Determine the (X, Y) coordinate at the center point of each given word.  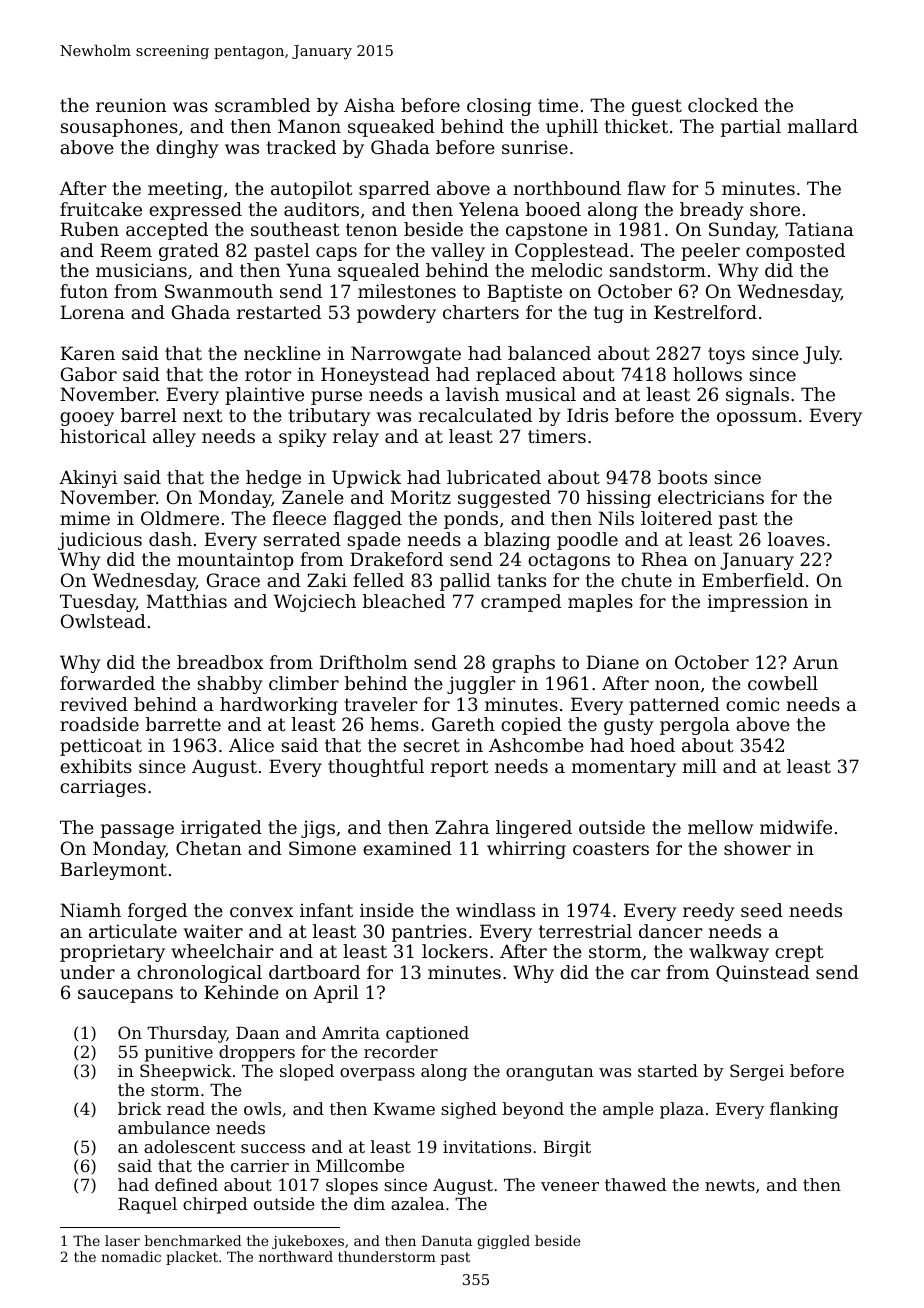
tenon (371, 229)
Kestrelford (705, 312)
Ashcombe (536, 745)
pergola (695, 726)
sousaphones (119, 128)
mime (85, 518)
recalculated (475, 415)
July (821, 355)
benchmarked (193, 1240)
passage (137, 831)
